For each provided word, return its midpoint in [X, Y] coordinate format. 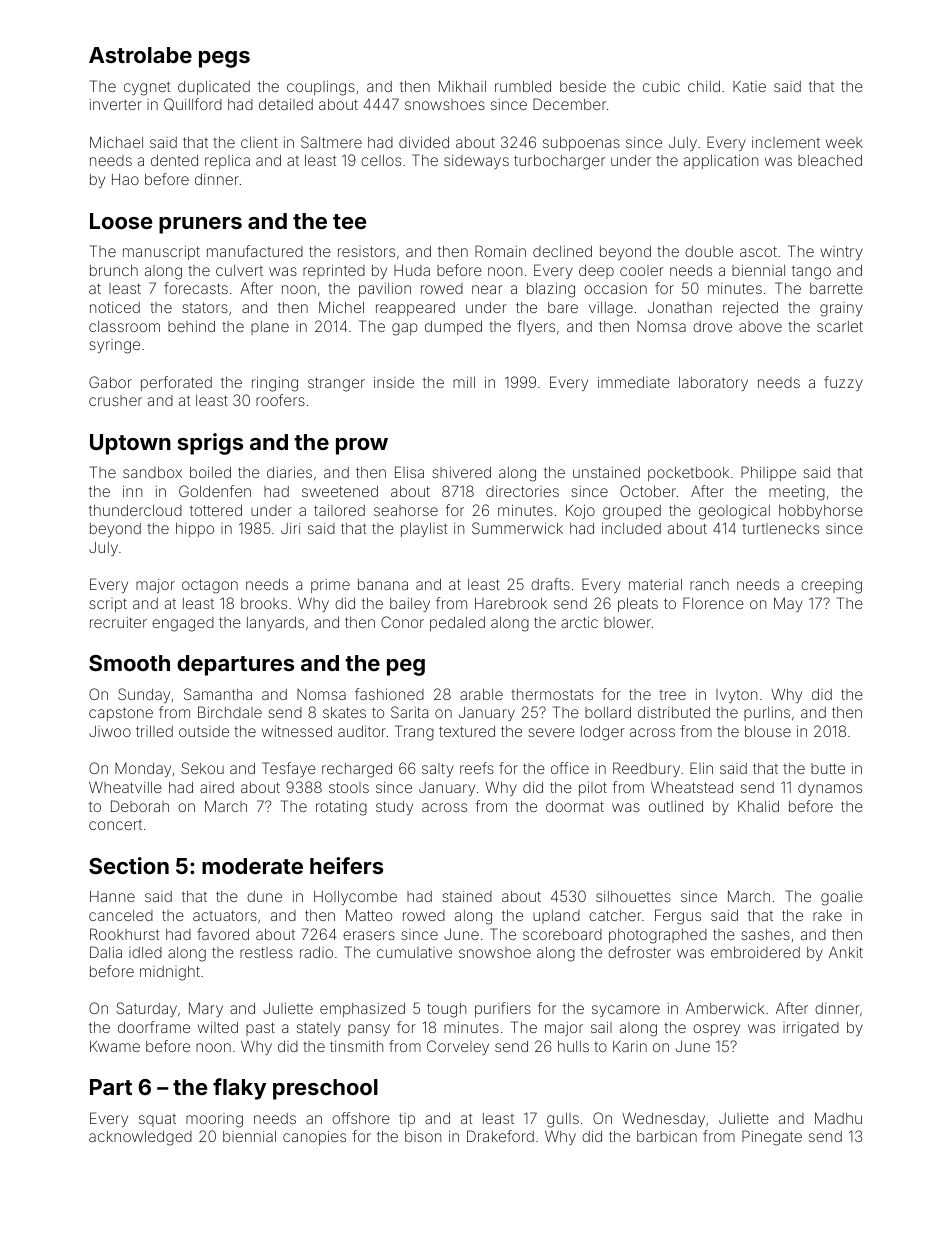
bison [423, 1136]
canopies [314, 1138]
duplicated [214, 88]
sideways [476, 162]
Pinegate [772, 1138]
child [704, 86]
